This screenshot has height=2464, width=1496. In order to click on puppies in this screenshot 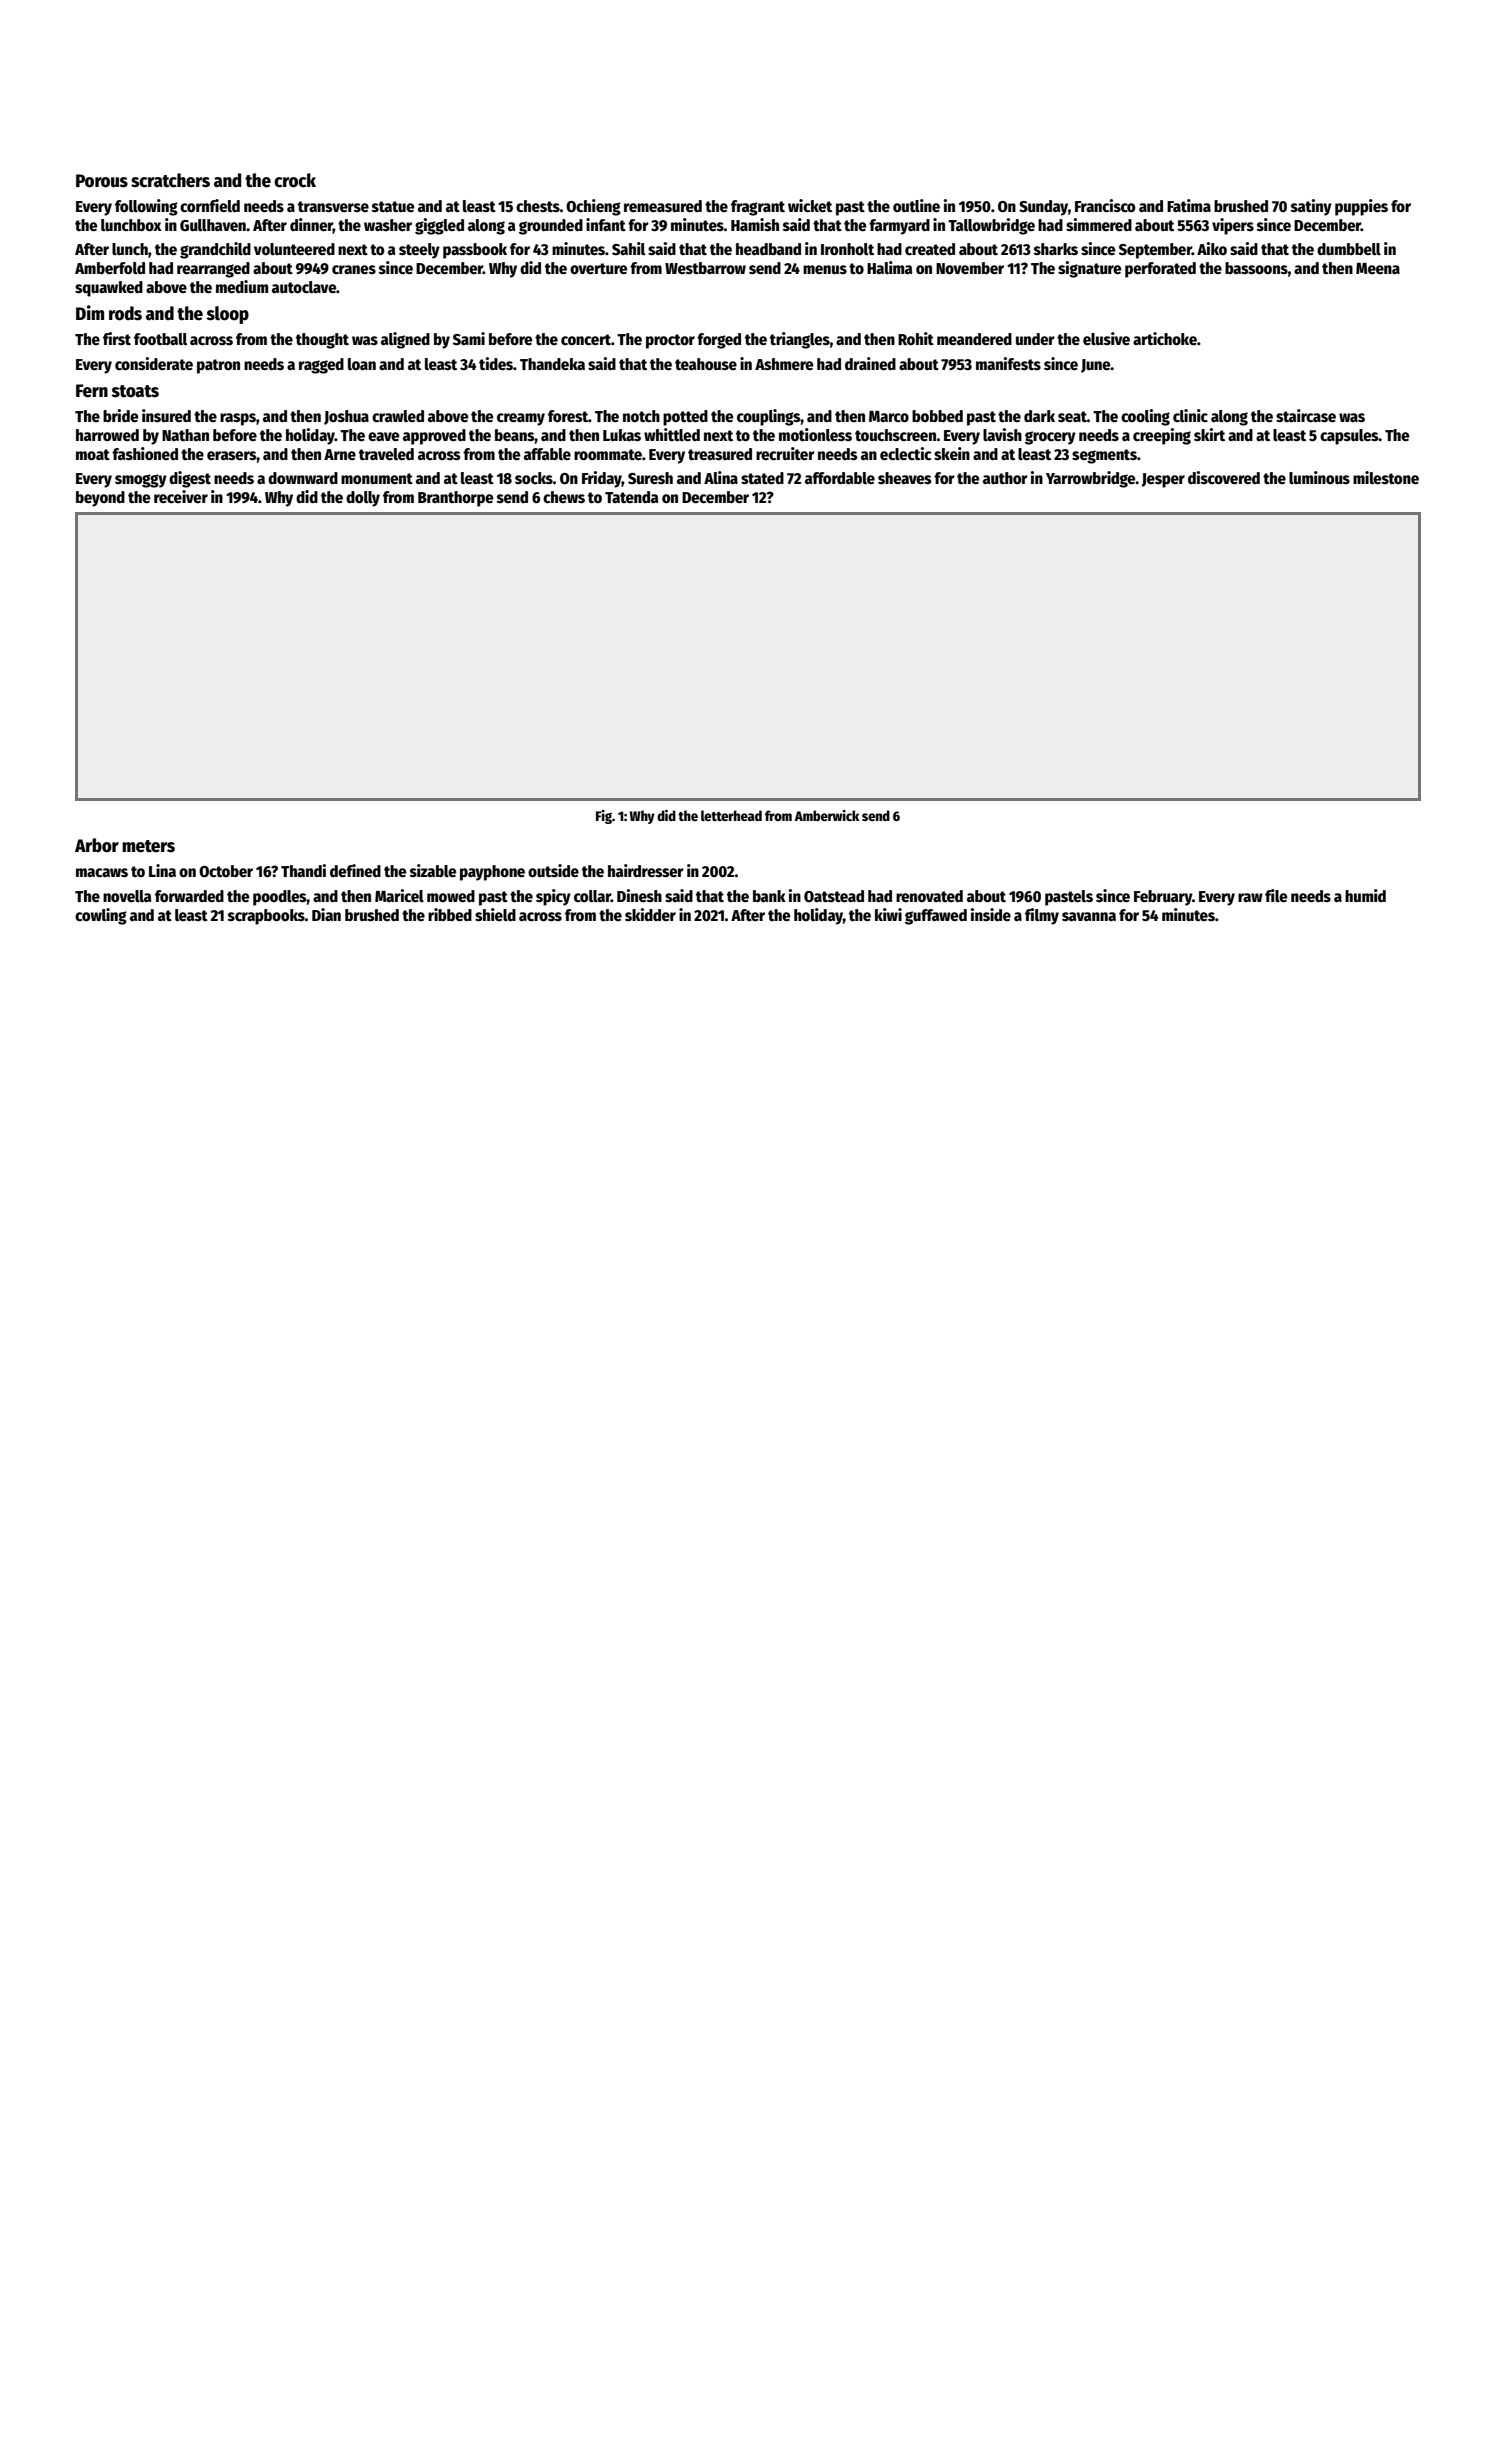, I will do `click(1361, 207)`.
